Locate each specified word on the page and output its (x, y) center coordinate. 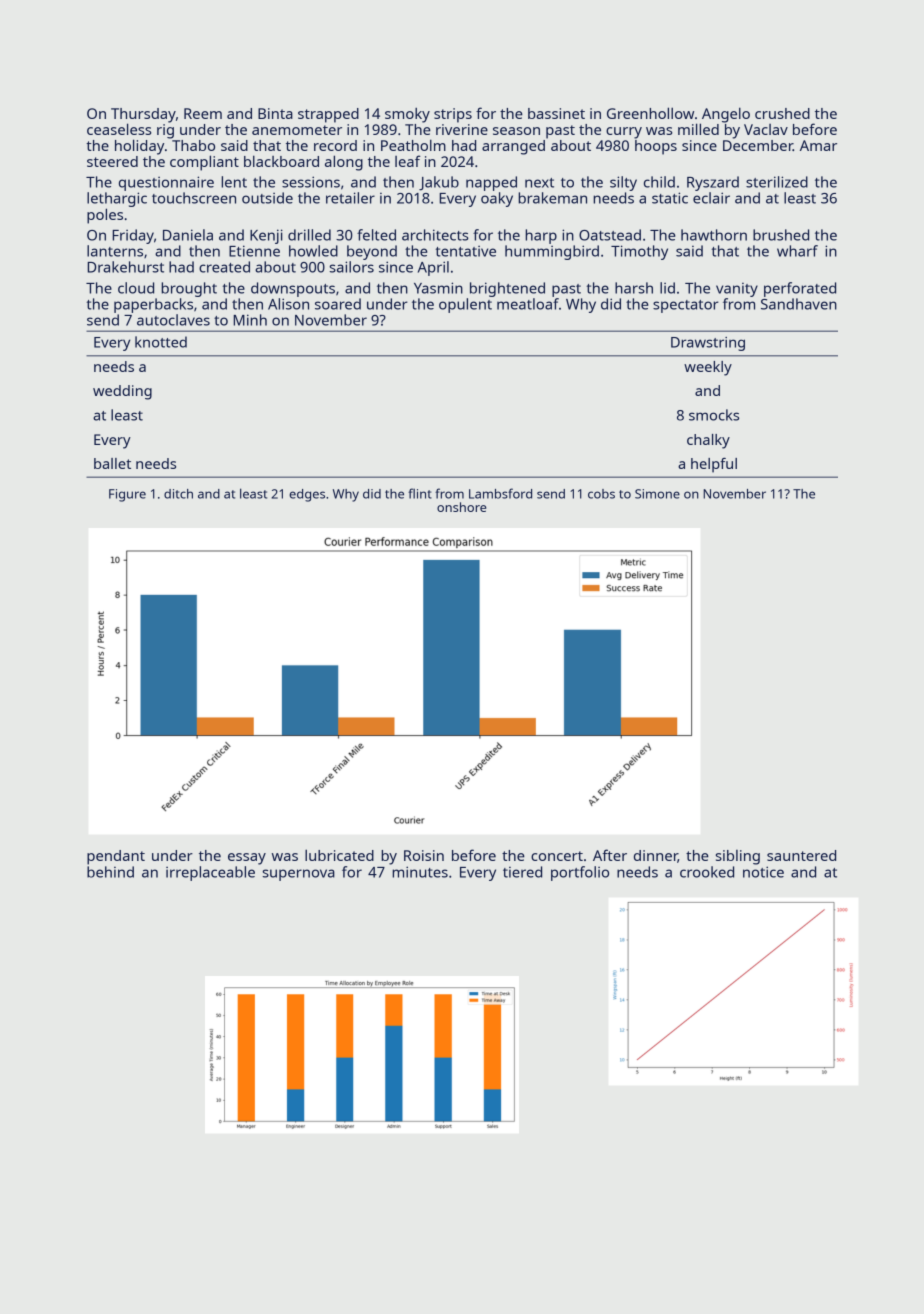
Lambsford (500, 493)
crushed (782, 113)
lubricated (339, 855)
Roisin (424, 855)
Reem (203, 113)
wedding (122, 392)
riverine (462, 129)
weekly (708, 368)
